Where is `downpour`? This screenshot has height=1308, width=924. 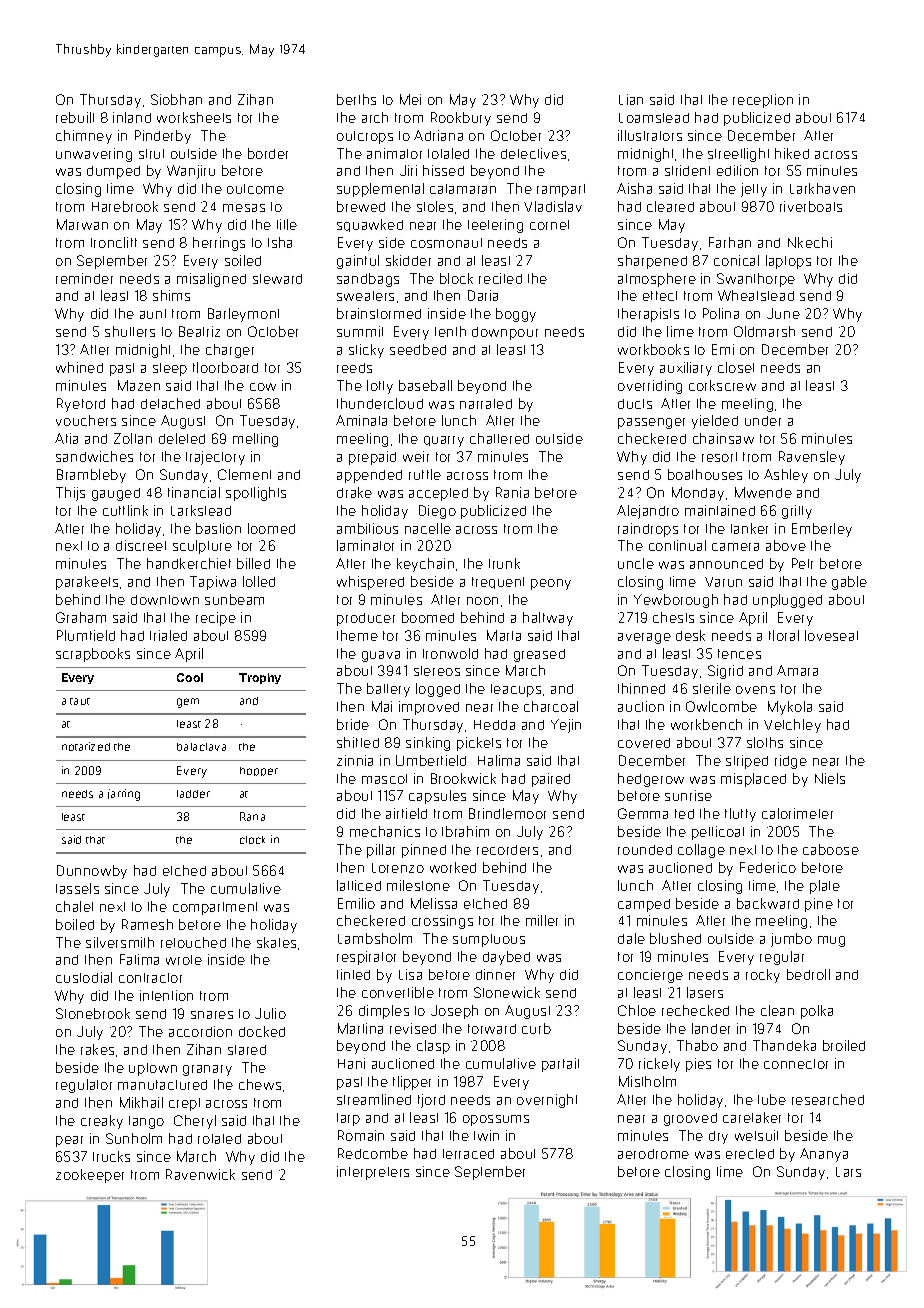
downpour is located at coordinates (505, 333).
